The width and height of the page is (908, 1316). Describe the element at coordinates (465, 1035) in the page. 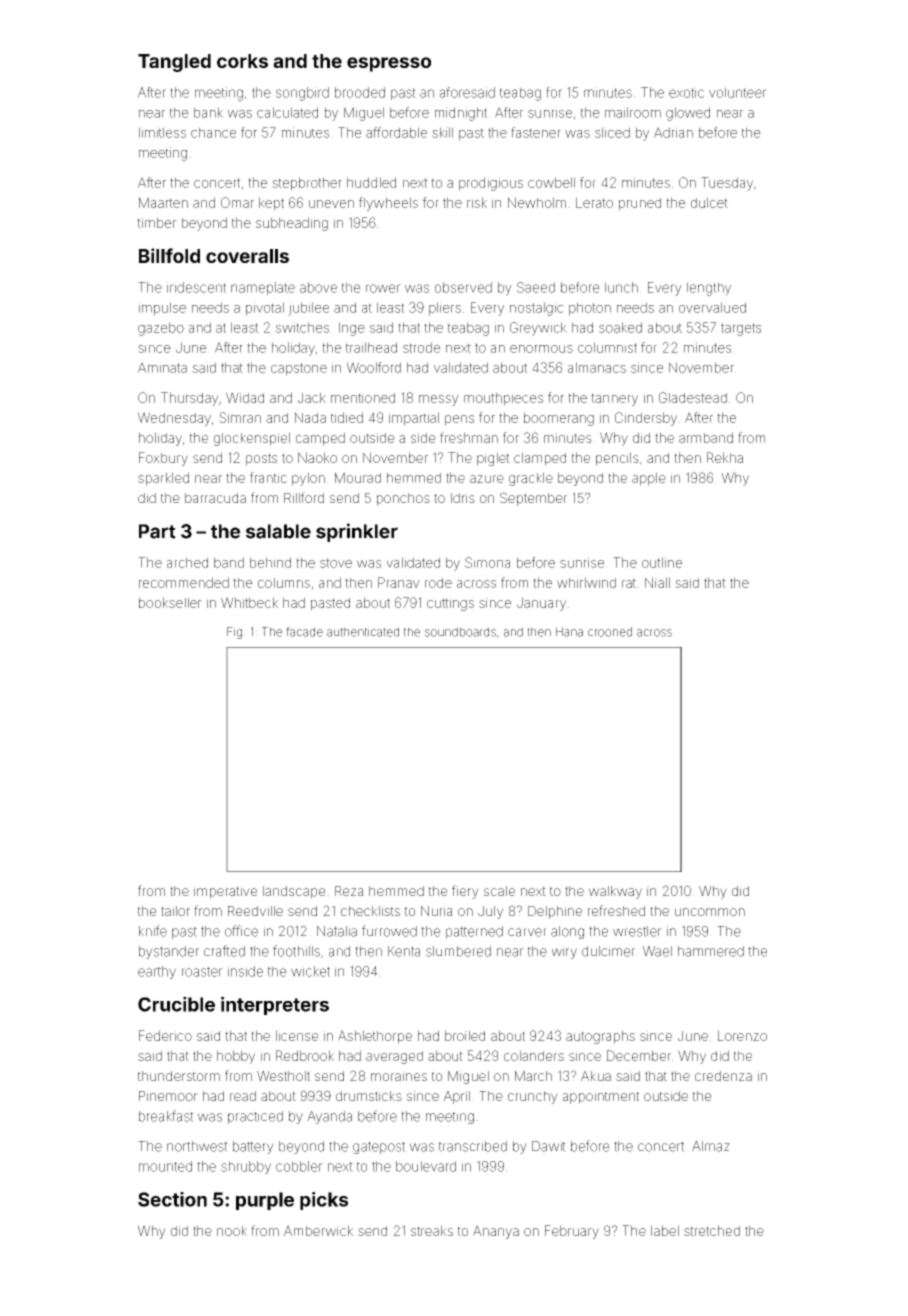

I see `broiled` at that location.
